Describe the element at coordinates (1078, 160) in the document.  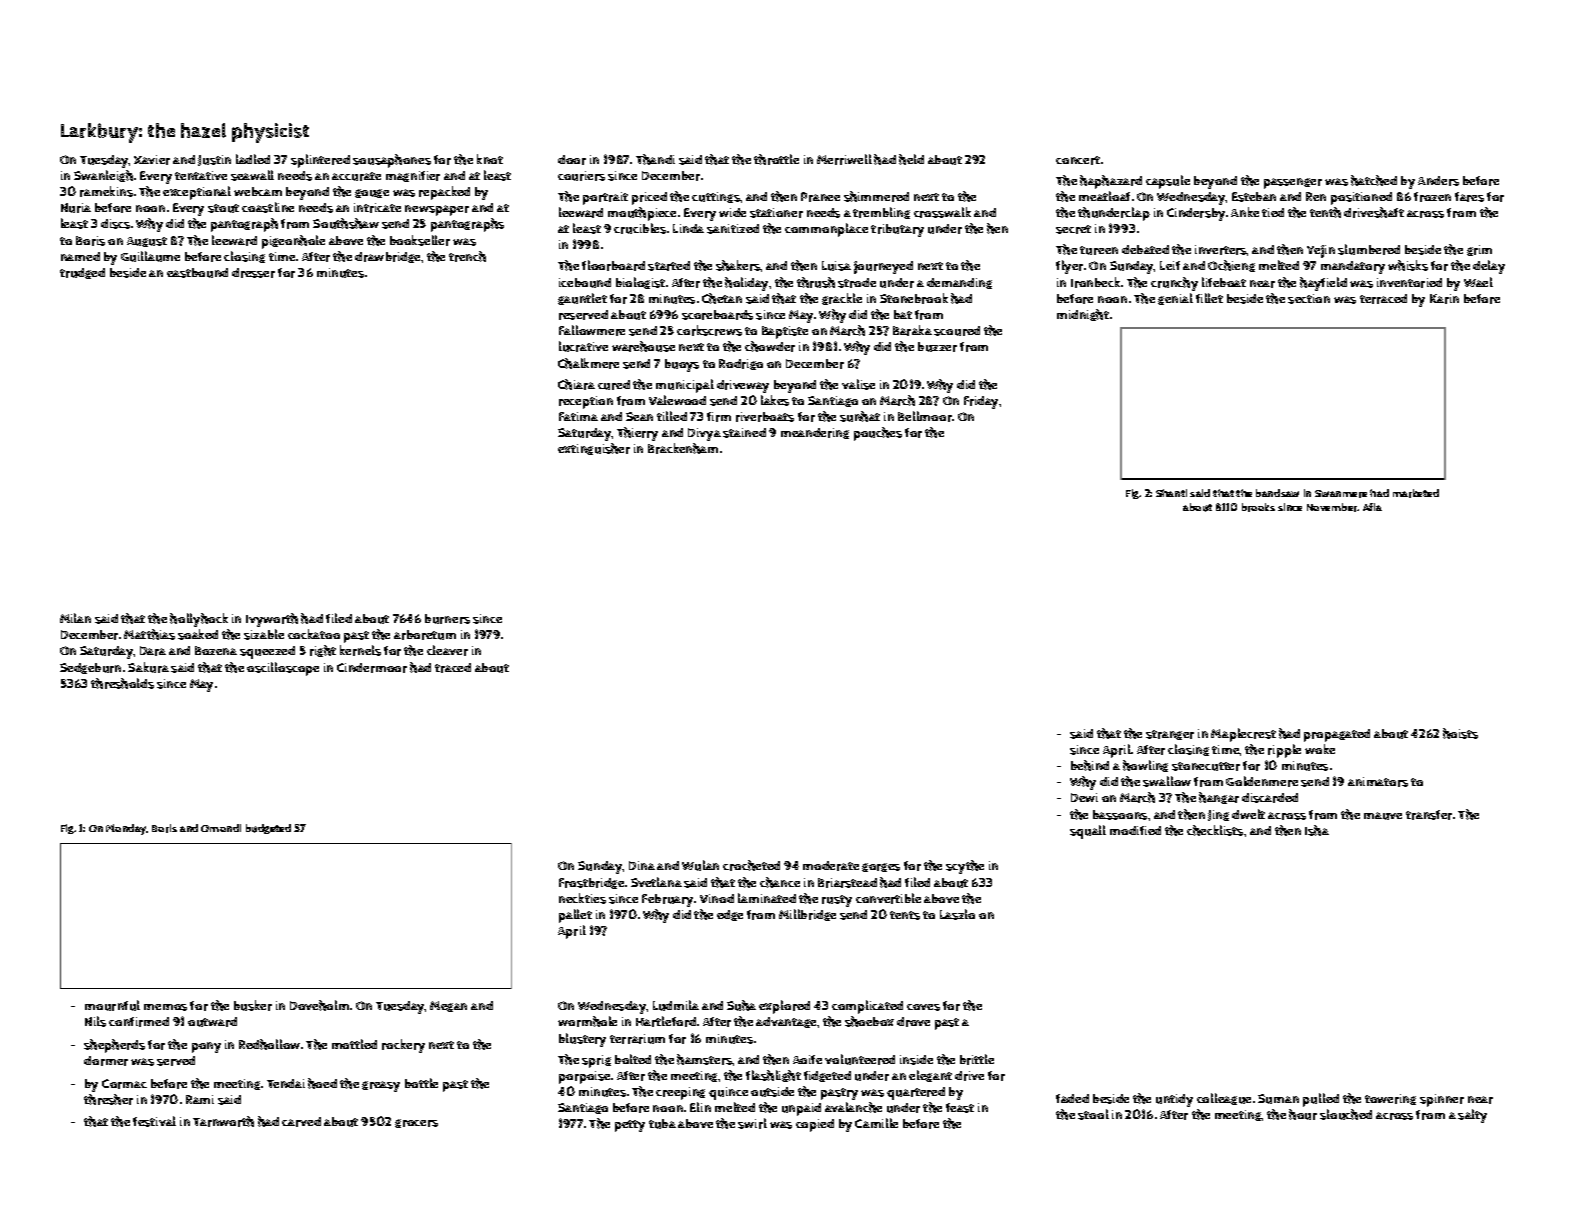
I see `concert` at that location.
